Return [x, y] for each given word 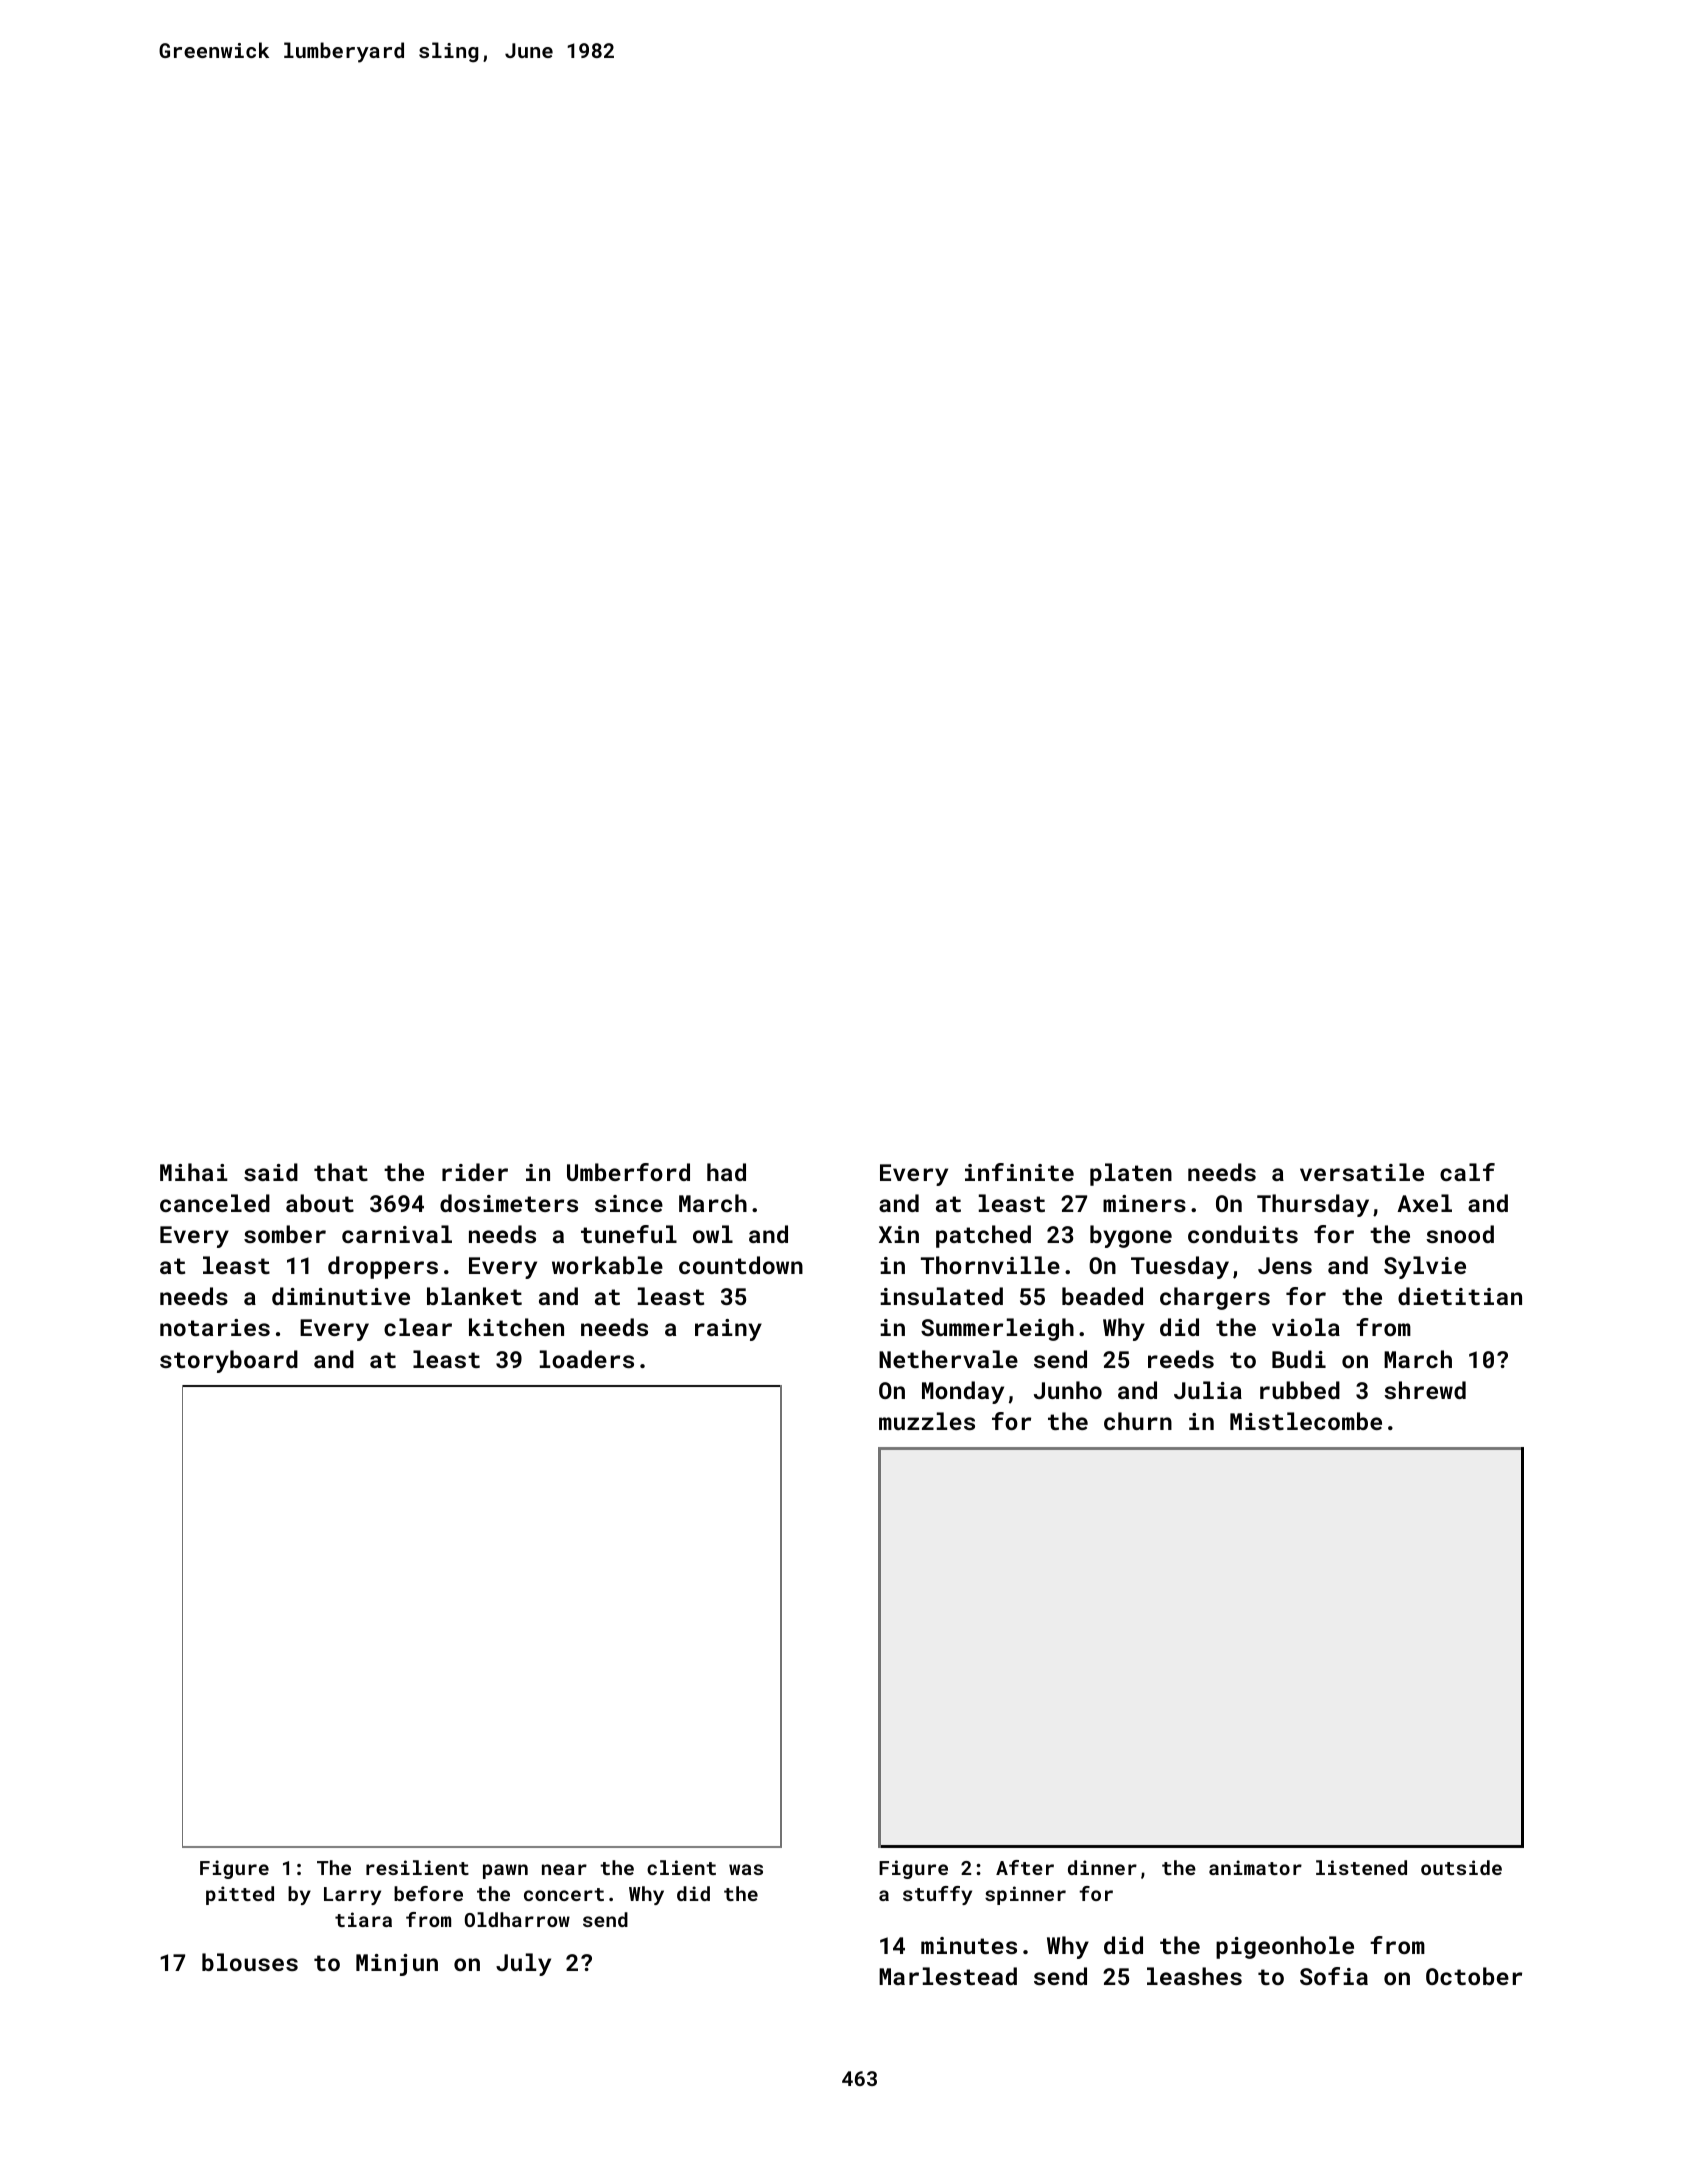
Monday [963, 1392]
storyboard [229, 1361]
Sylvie [1425, 1267]
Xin [899, 1234]
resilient [417, 1867]
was [746, 1869]
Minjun [397, 1965]
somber [285, 1234]
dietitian [1460, 1296]
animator [1255, 1867]
